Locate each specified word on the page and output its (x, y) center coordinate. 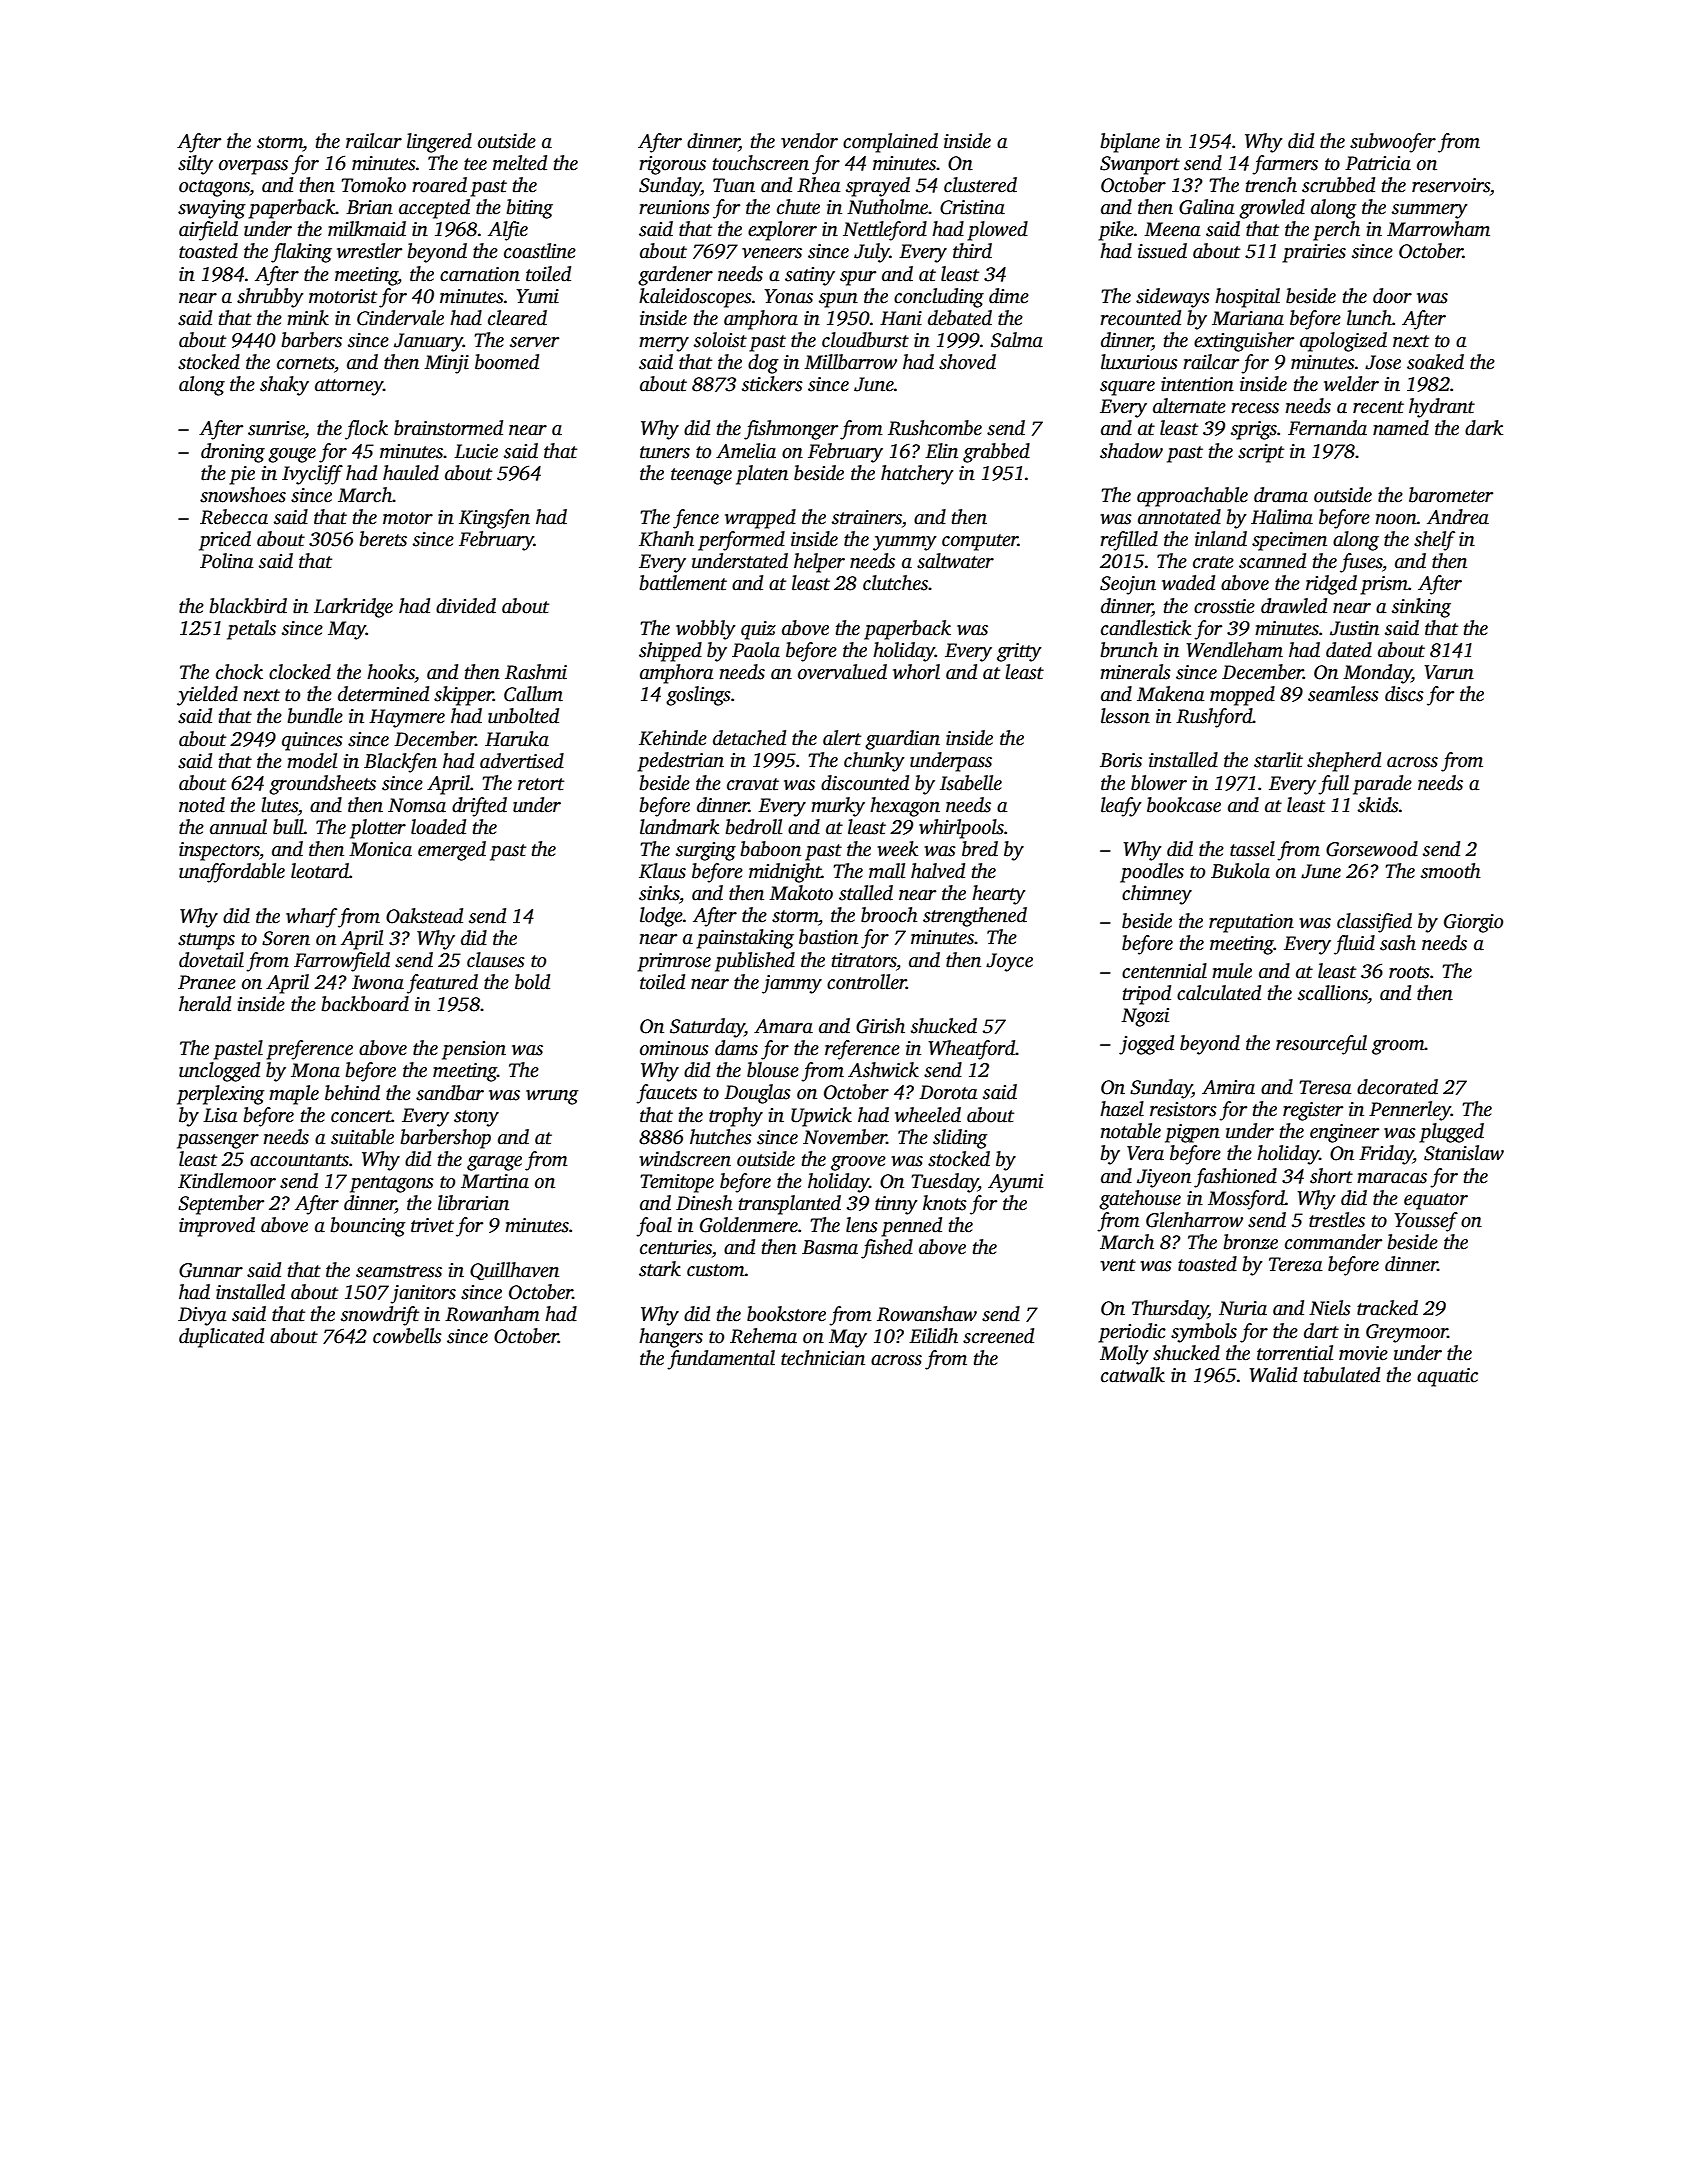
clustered (980, 185)
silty (195, 165)
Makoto (801, 893)
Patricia (1378, 163)
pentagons (392, 1184)
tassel (1252, 849)
